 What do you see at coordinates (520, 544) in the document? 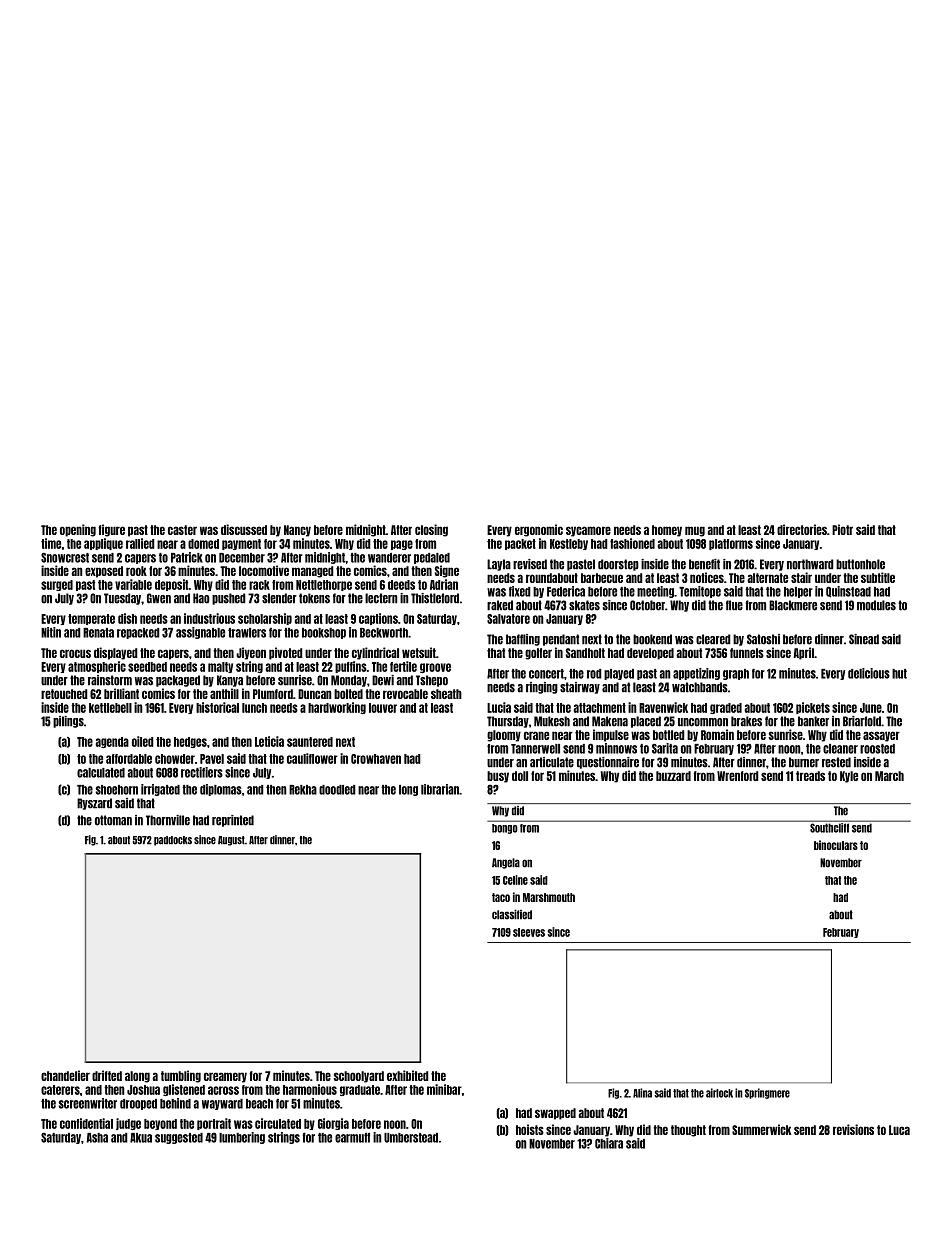
I see `packet` at bounding box center [520, 544].
